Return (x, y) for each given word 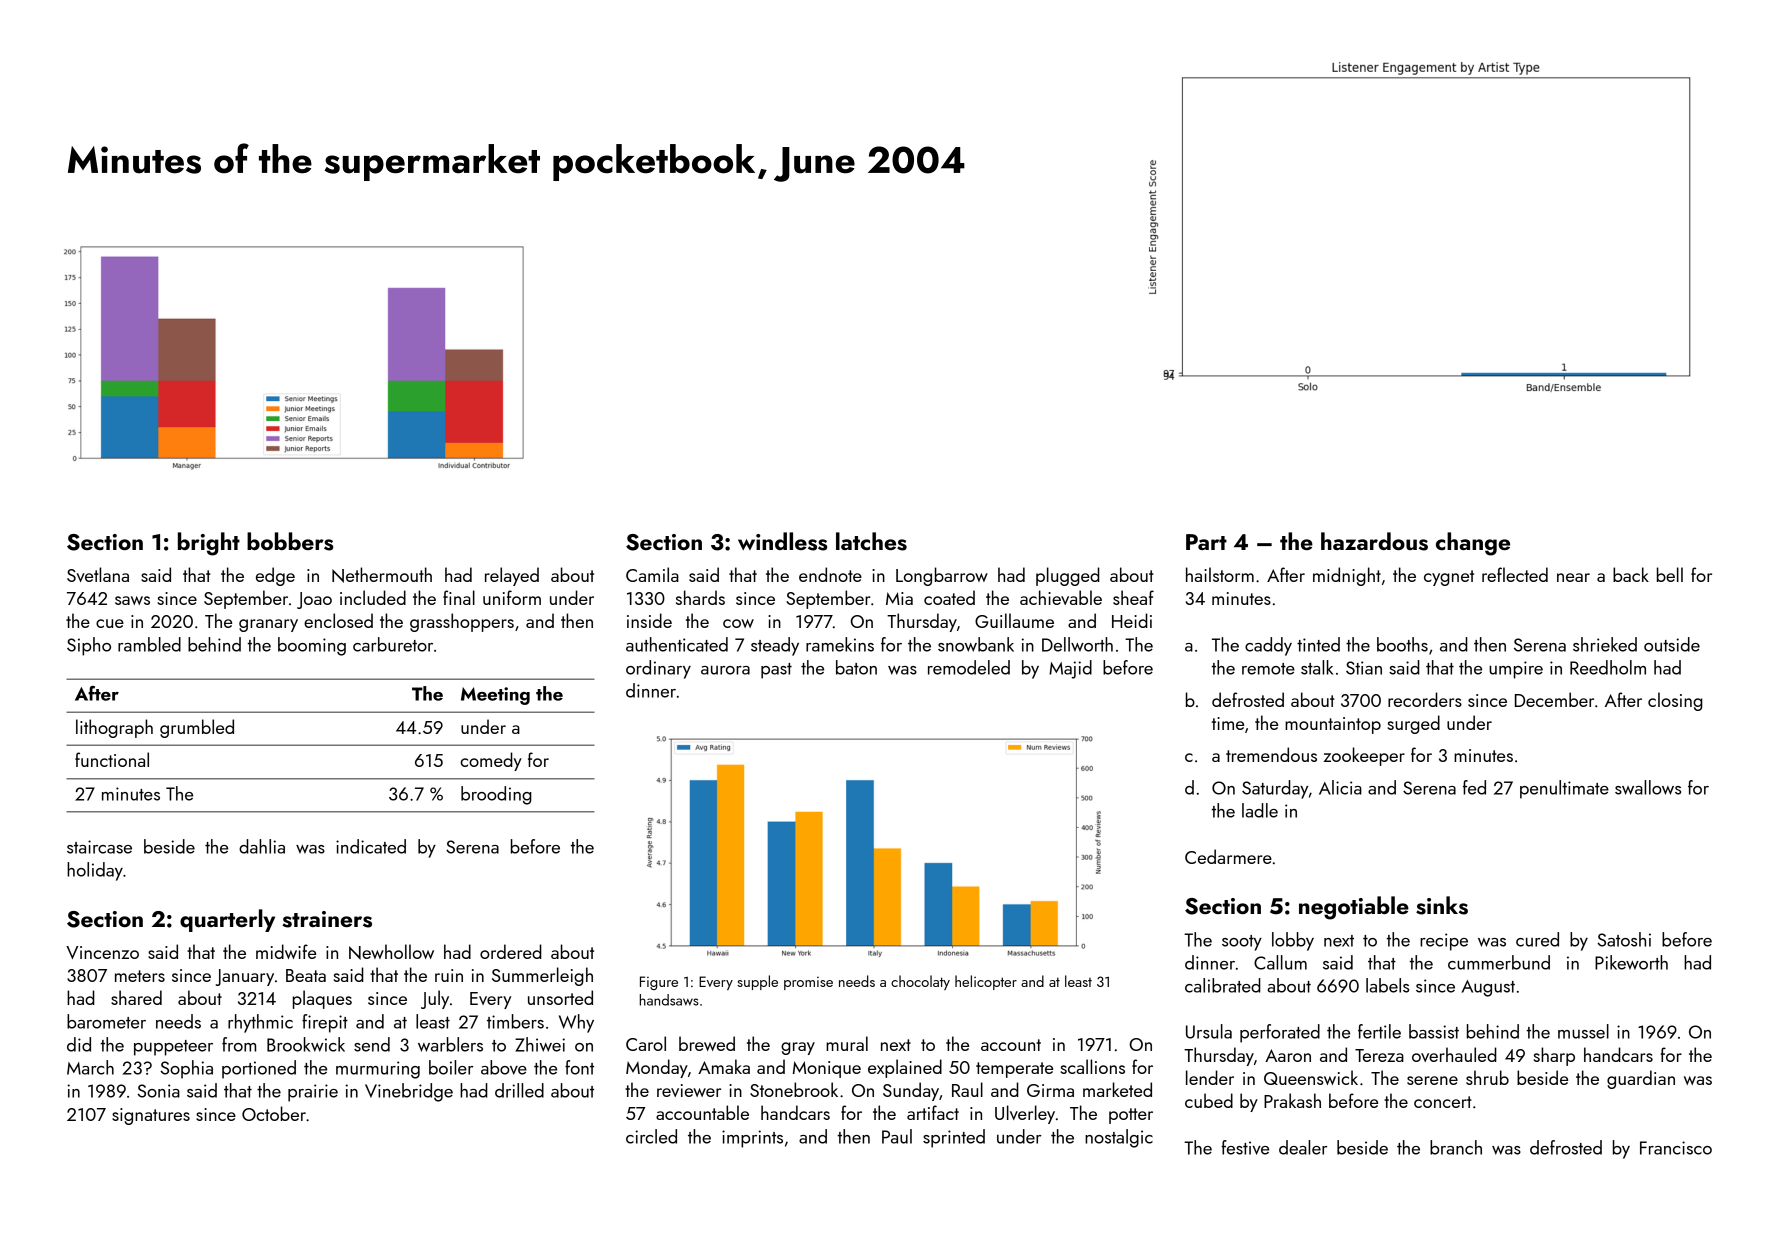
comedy (491, 761)
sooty (1242, 943)
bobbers (290, 541)
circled (651, 1136)
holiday (95, 871)
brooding (496, 795)
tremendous (1271, 754)
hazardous (1374, 541)
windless (782, 541)
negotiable (1354, 908)
